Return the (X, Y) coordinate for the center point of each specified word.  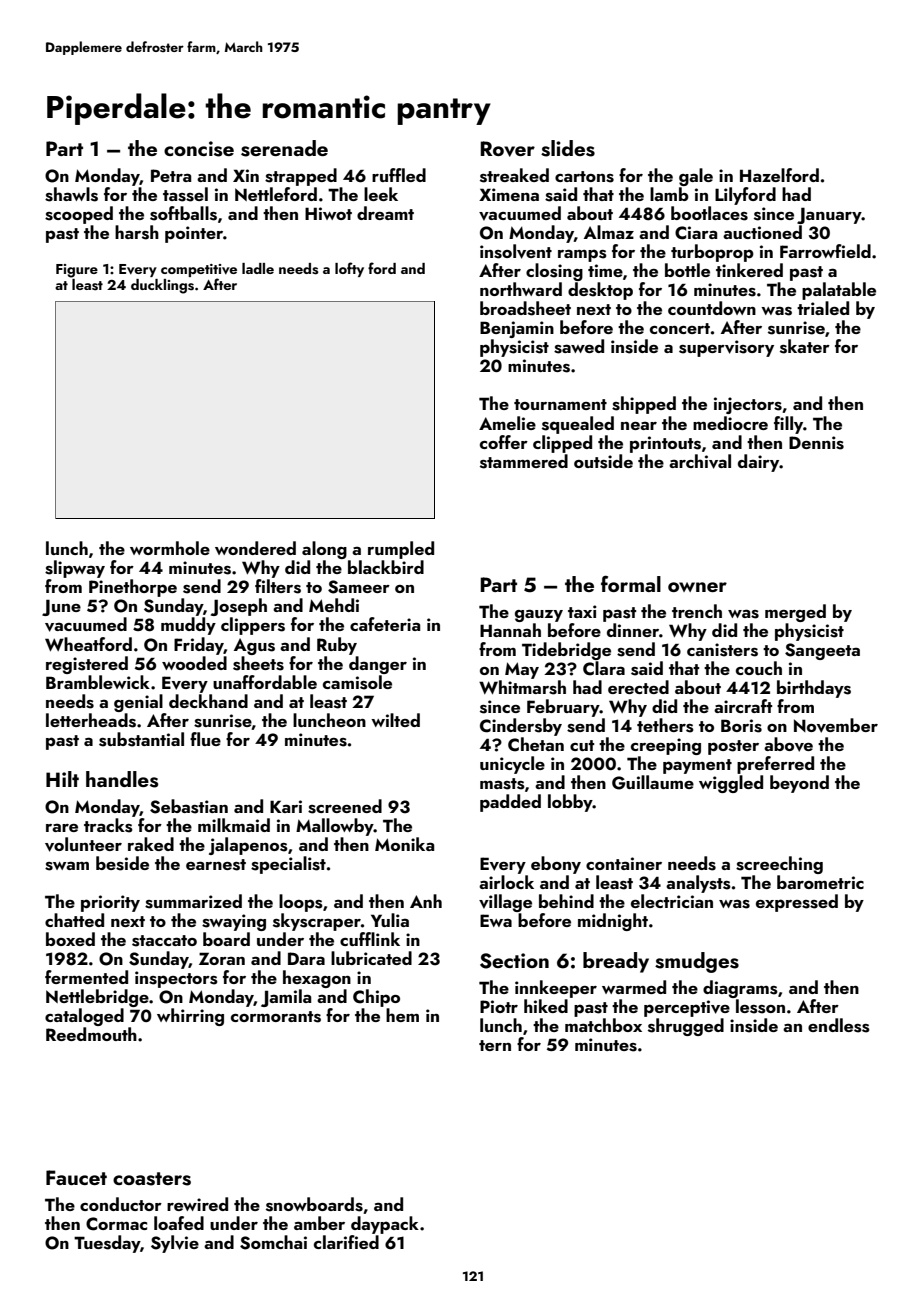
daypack (385, 1225)
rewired (197, 1204)
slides (568, 148)
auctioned (762, 232)
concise (199, 149)
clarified (346, 1242)
